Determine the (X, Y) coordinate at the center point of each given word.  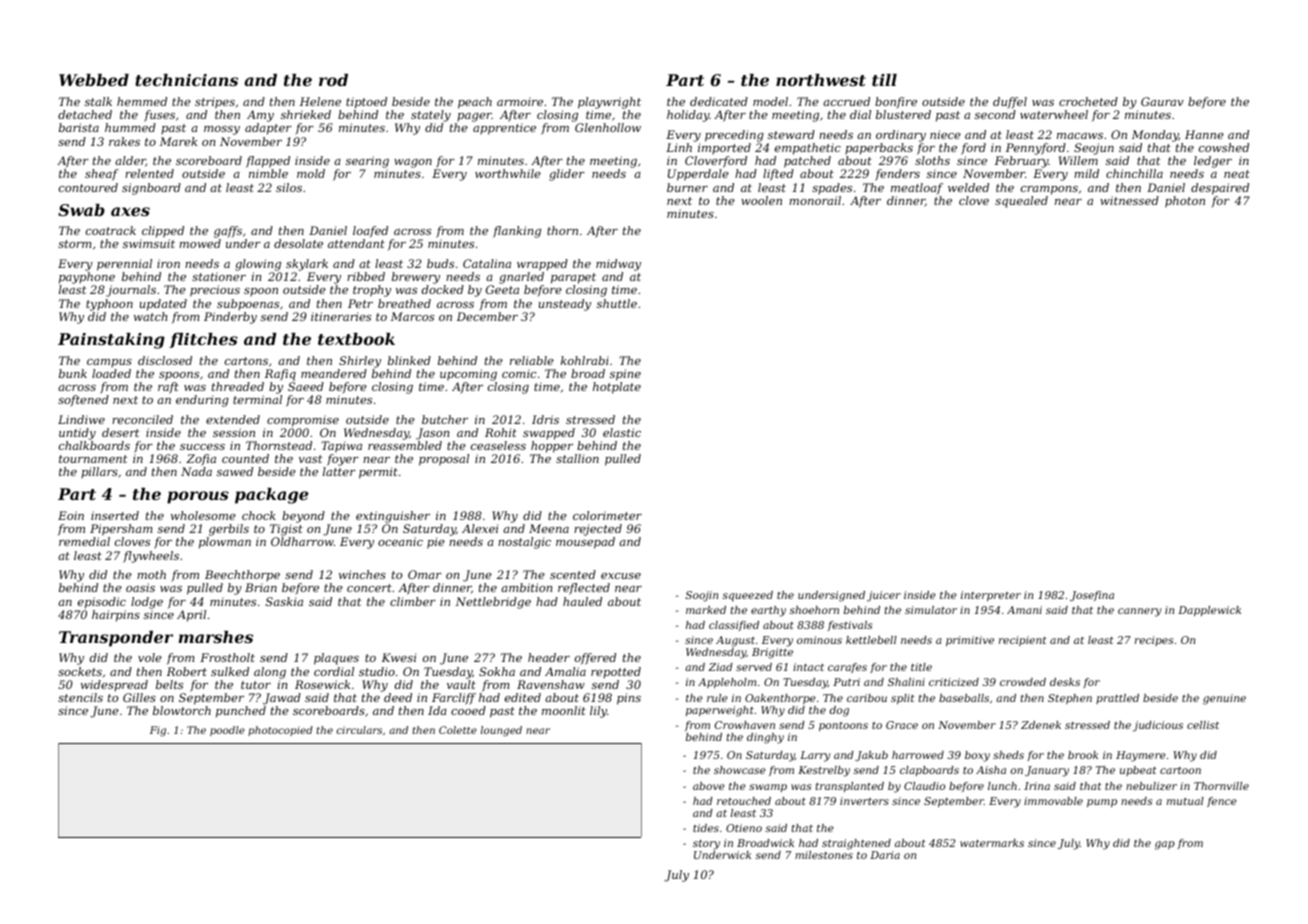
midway (618, 265)
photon (1185, 202)
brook (1083, 755)
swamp (768, 788)
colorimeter (607, 515)
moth (151, 574)
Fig (158, 731)
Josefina (1092, 596)
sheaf (102, 175)
